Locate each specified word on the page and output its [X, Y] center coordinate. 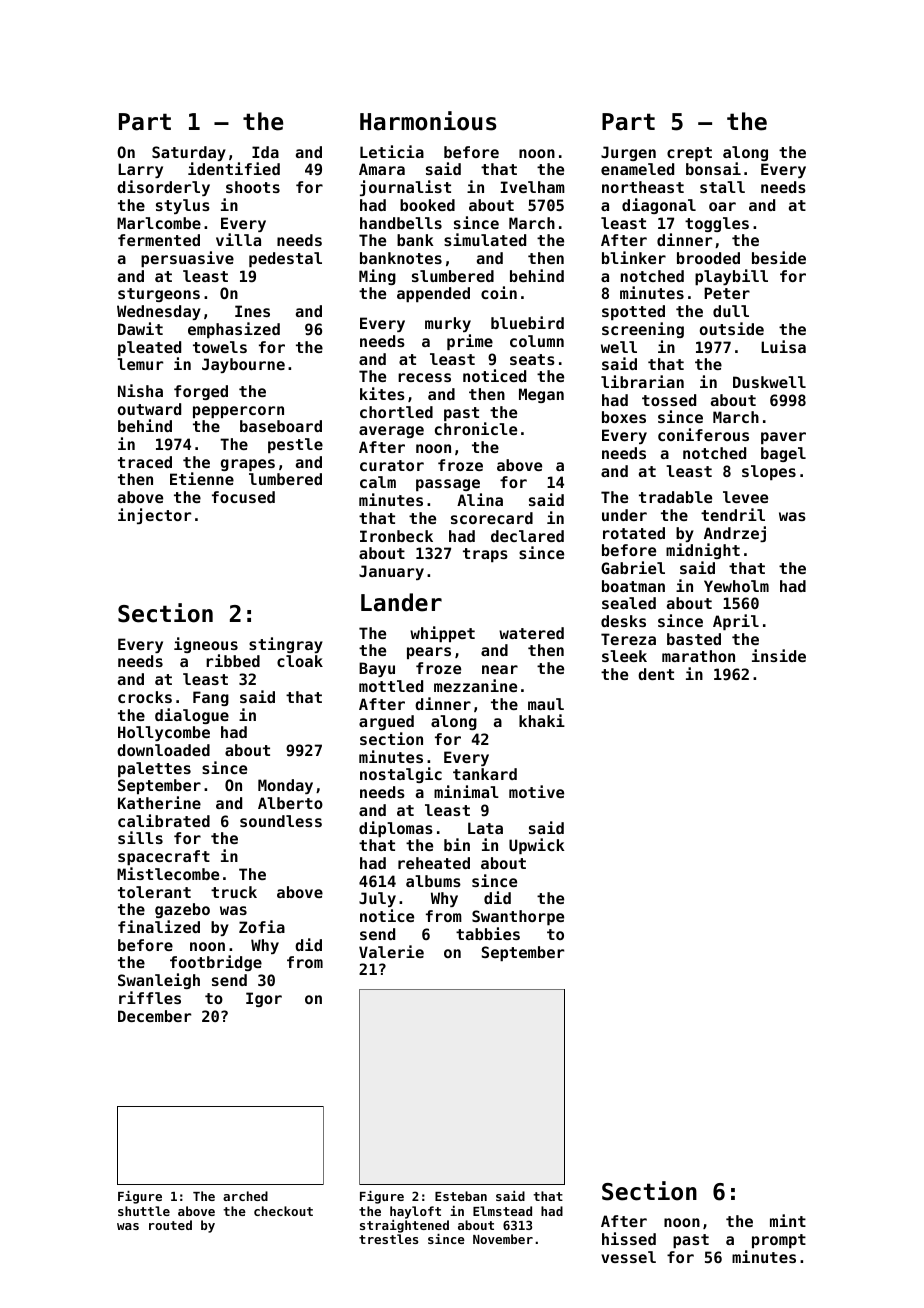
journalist [405, 188]
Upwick [537, 846]
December [154, 1016]
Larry [140, 170]
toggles [717, 224]
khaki [542, 720]
